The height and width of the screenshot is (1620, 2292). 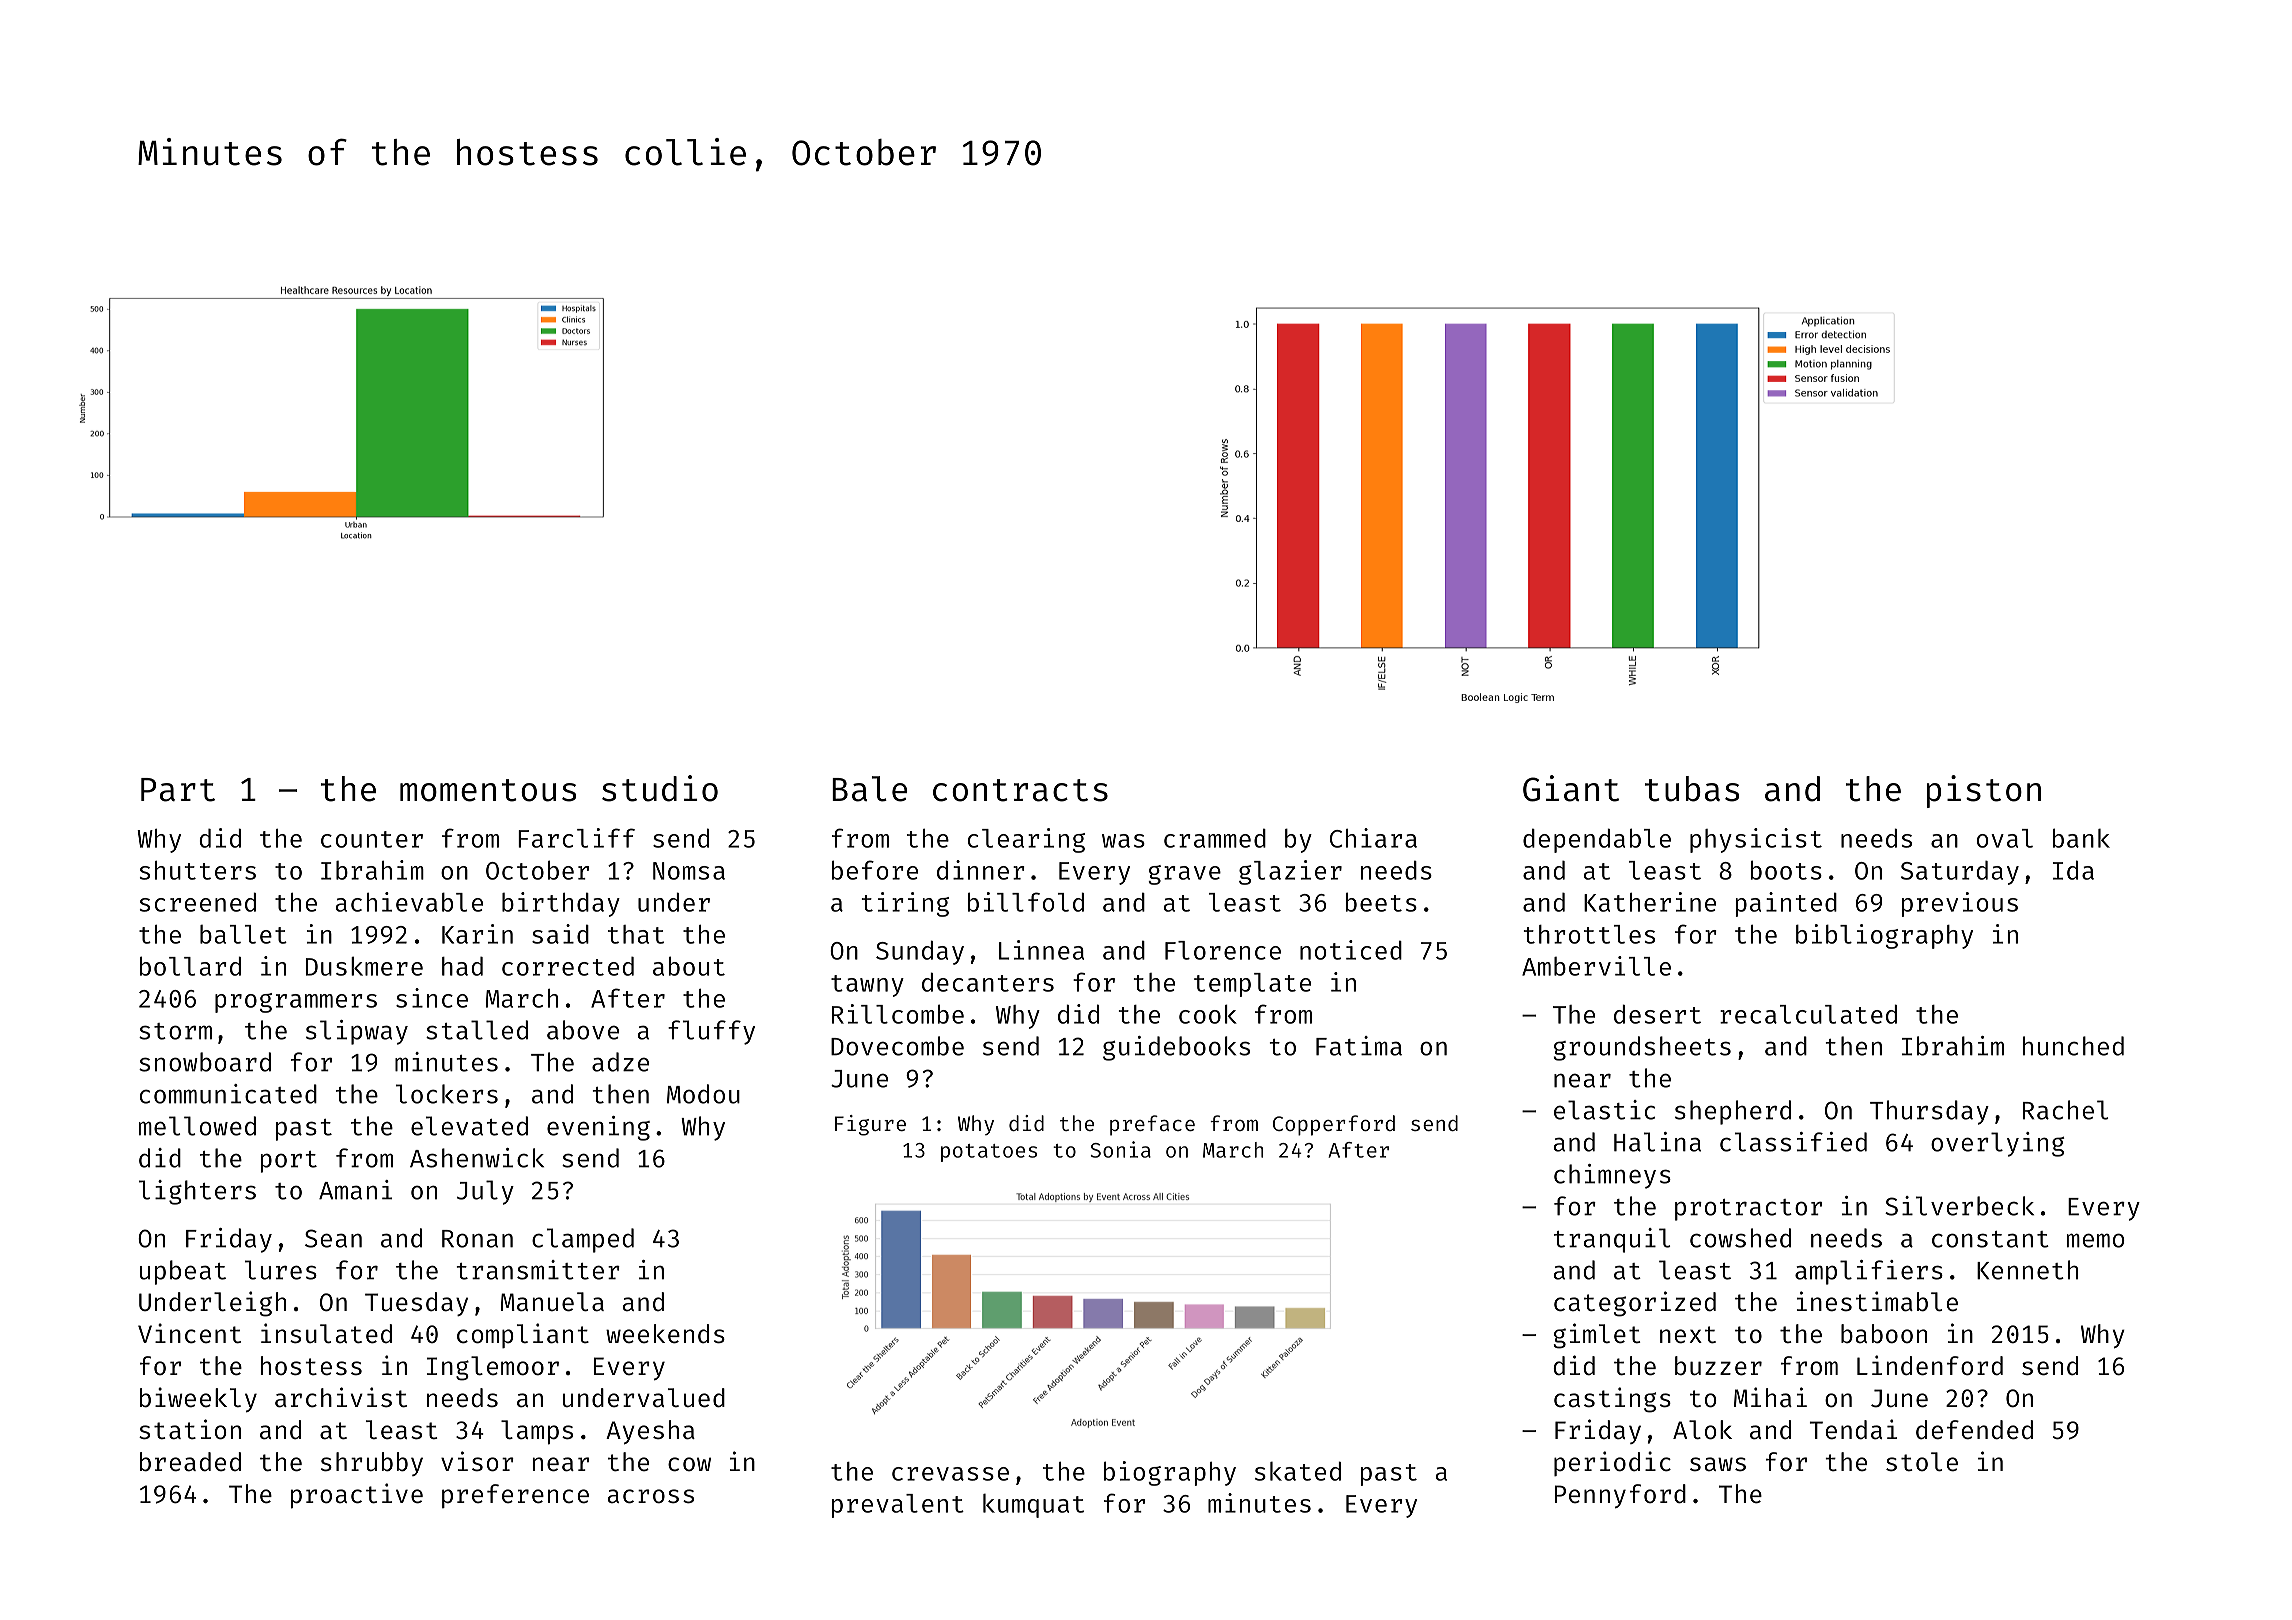 I want to click on lockers, so click(x=447, y=1094).
